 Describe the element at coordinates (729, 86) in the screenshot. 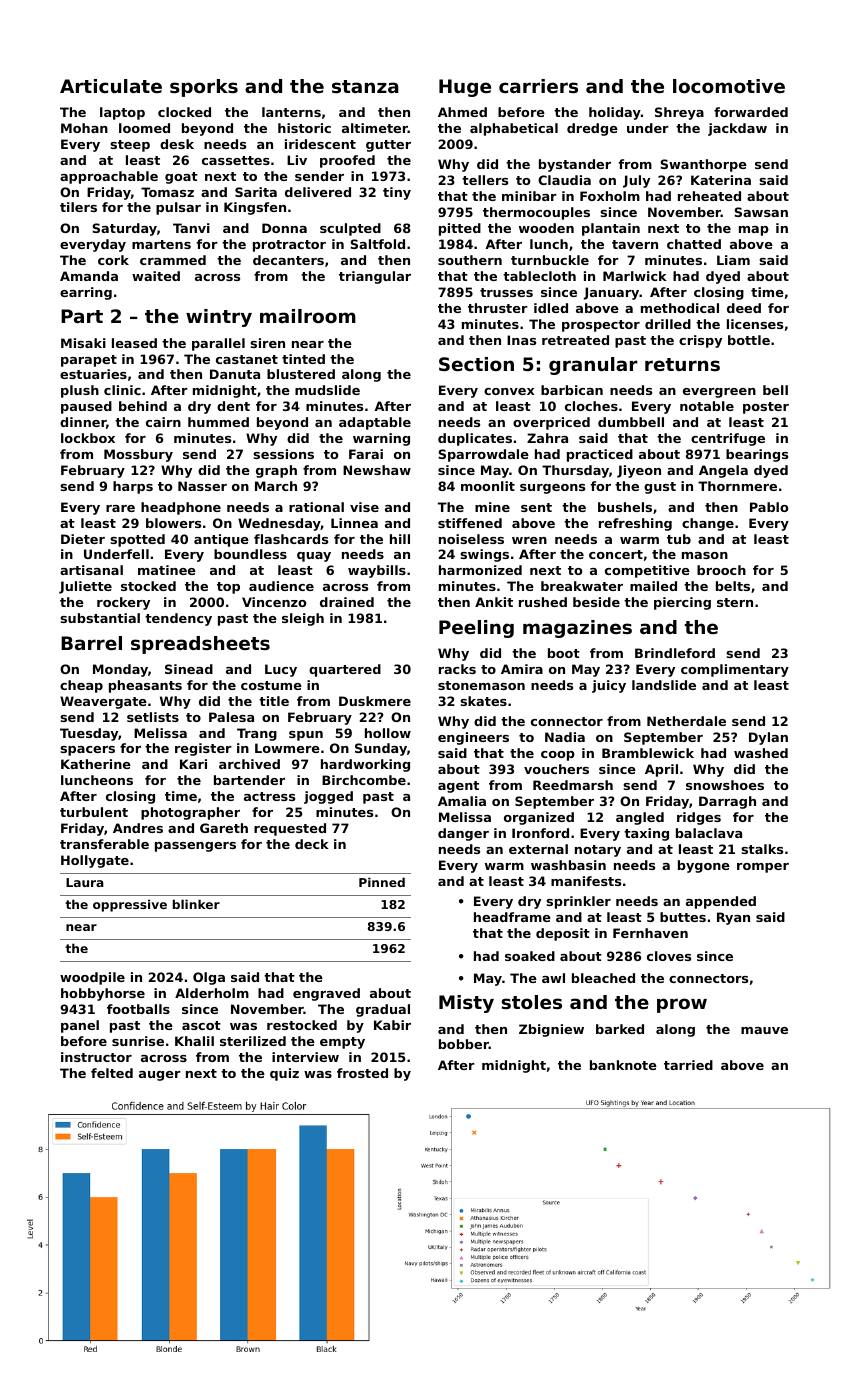

I see `locomotive` at that location.
